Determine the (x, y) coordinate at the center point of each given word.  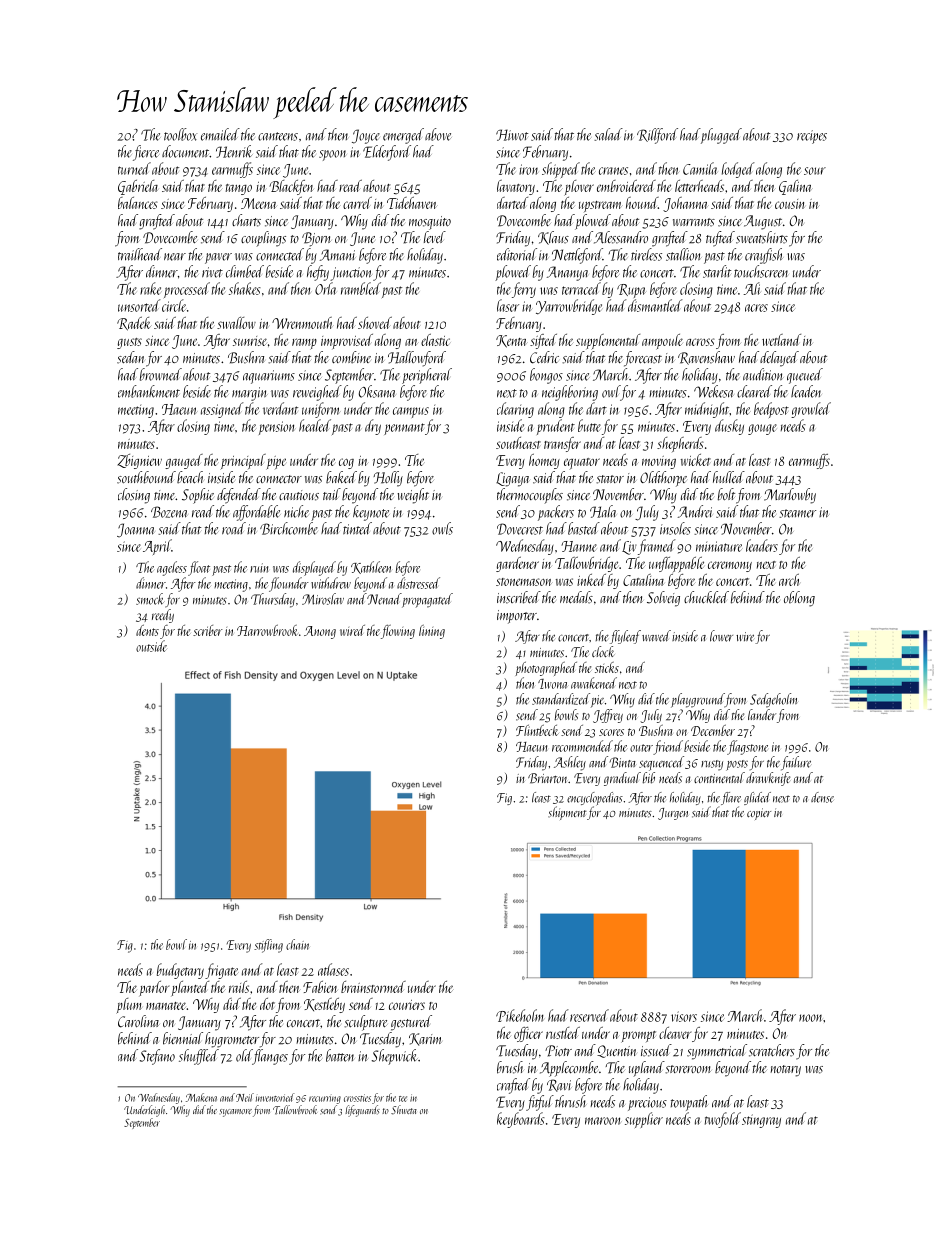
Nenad (384, 599)
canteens (278, 136)
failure (796, 763)
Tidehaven (412, 203)
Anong (320, 632)
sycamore (236, 1113)
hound (642, 203)
